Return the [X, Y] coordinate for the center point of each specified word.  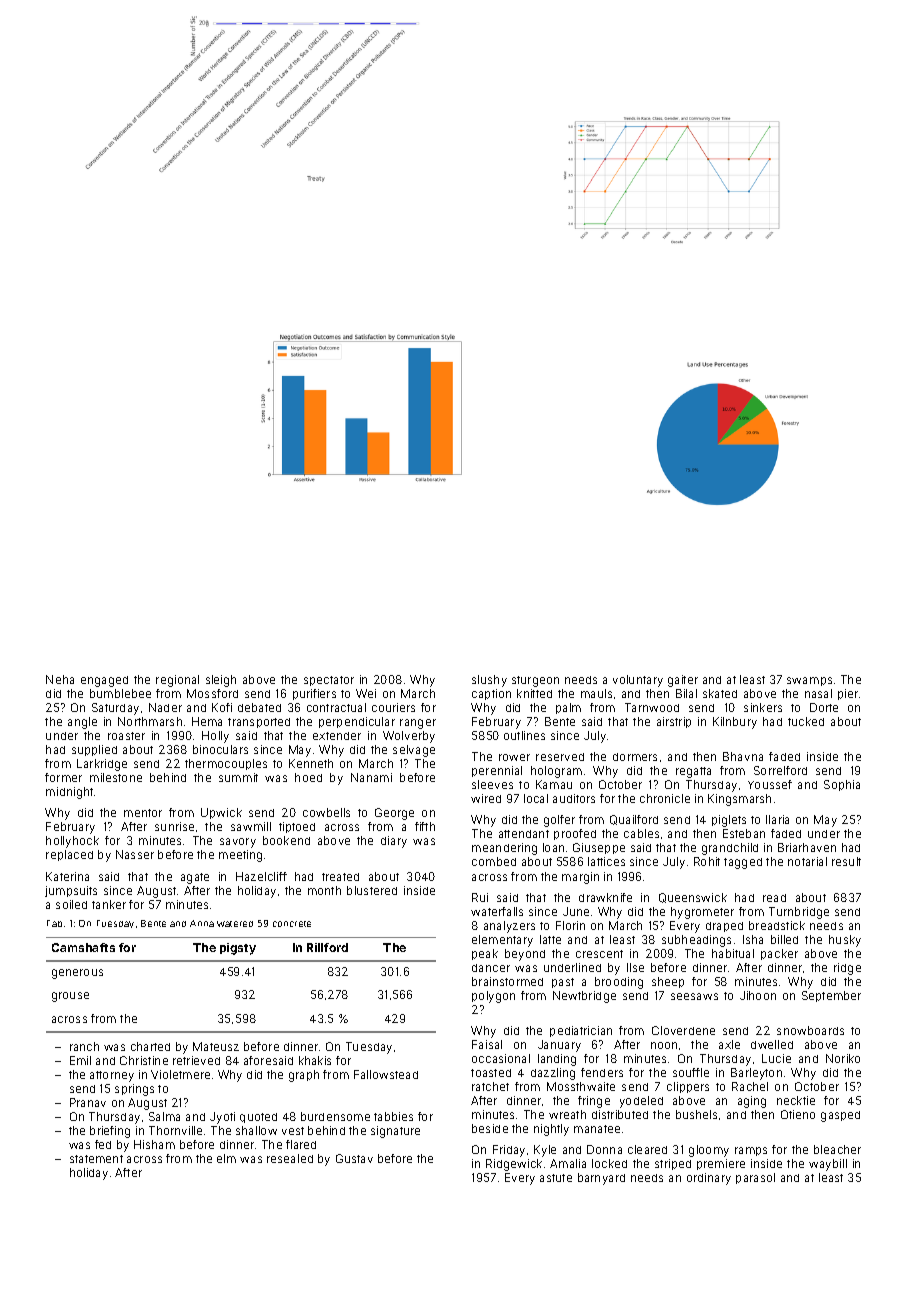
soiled [71, 904]
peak [485, 954]
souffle [691, 1072]
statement [96, 1159]
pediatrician [581, 1031]
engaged [104, 681]
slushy [489, 681]
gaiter [683, 681]
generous [77, 974]
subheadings [696, 941]
